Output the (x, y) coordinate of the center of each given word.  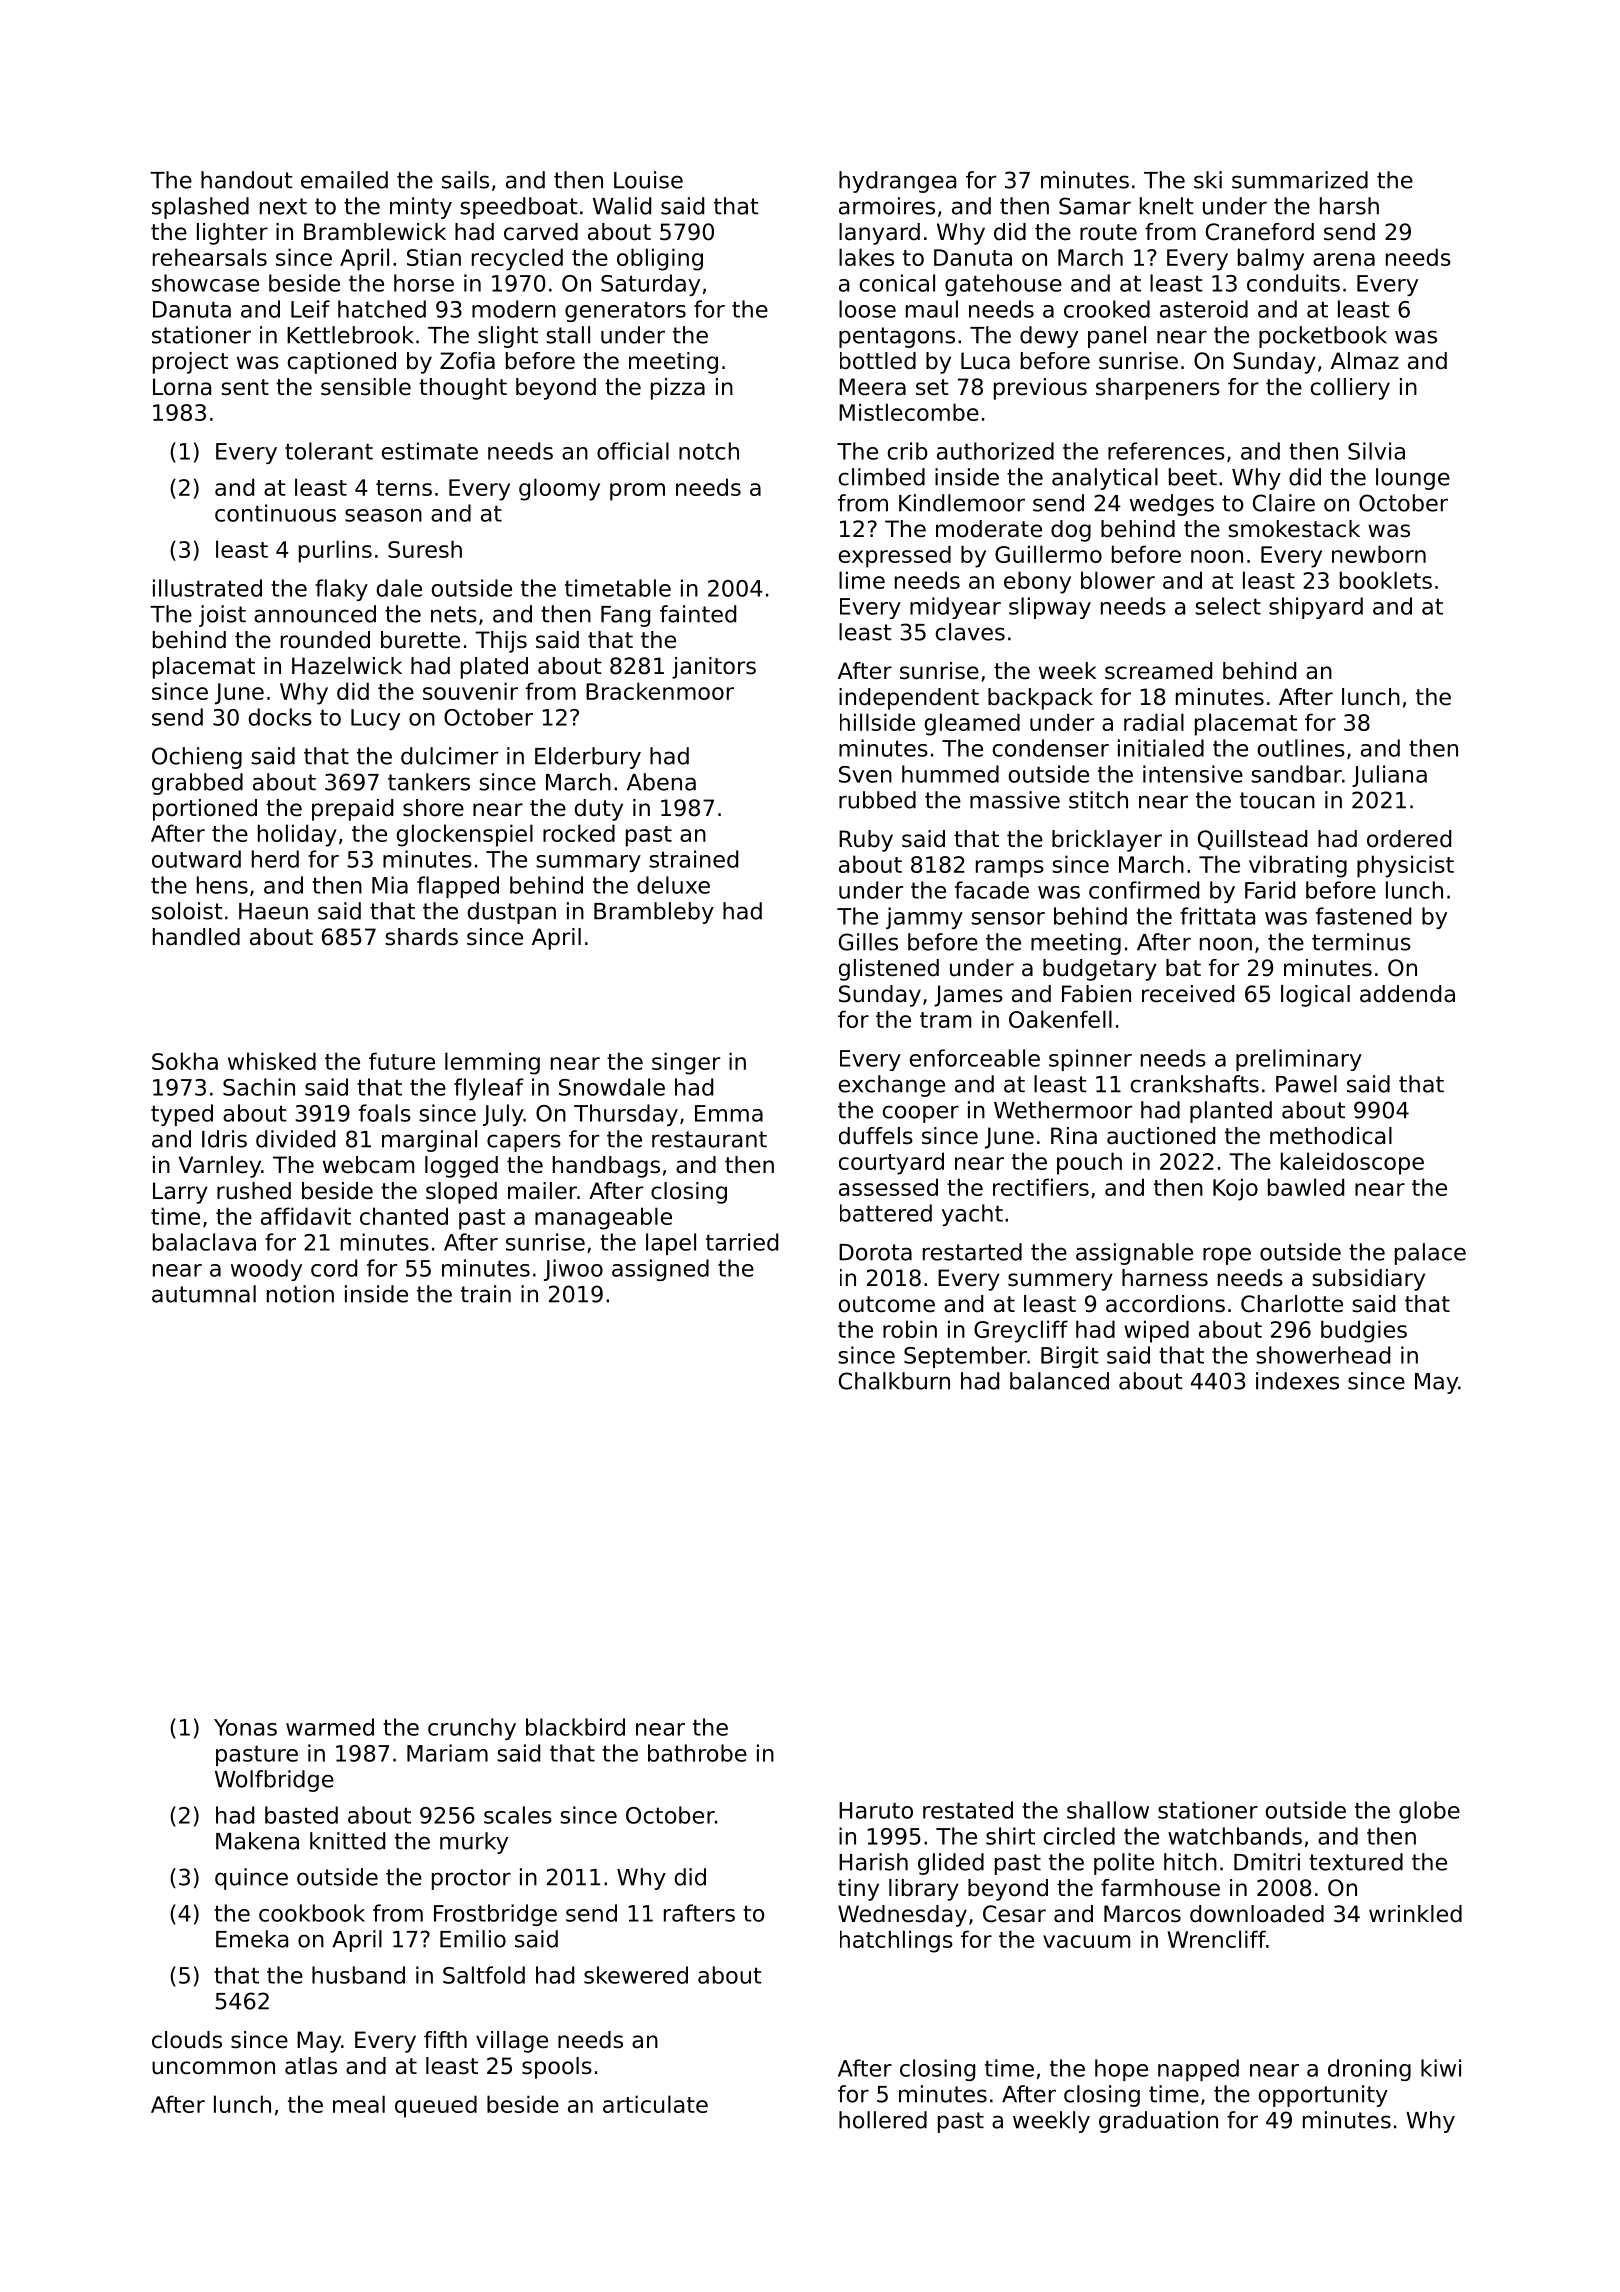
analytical (1105, 479)
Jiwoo (573, 1270)
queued (436, 2106)
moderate (989, 529)
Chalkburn (894, 1381)
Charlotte (1292, 1304)
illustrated (207, 588)
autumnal (204, 1294)
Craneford (1260, 232)
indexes (1297, 1381)
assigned (660, 1270)
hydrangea (897, 182)
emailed (344, 180)
